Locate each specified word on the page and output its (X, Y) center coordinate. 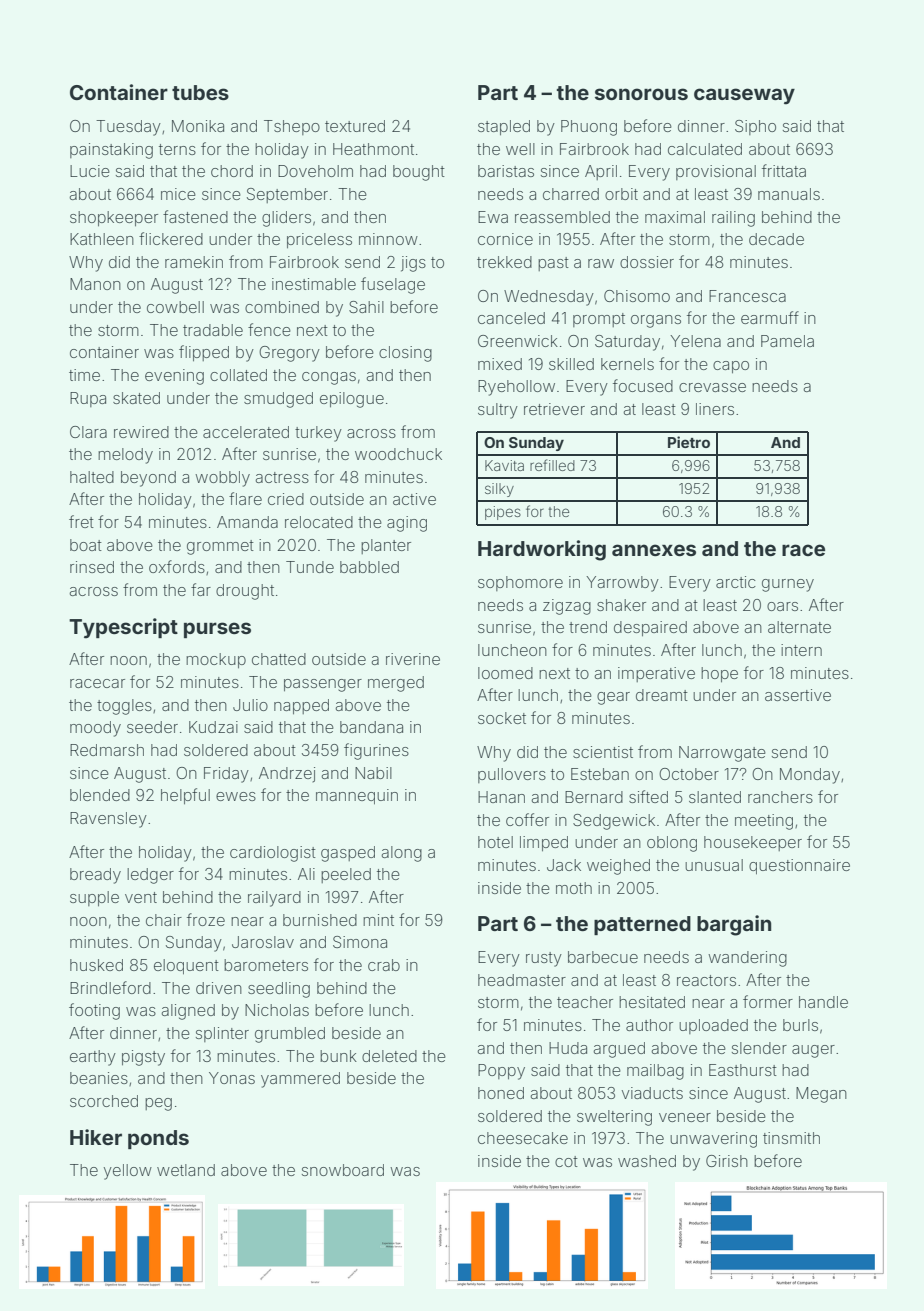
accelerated (246, 432)
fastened (195, 216)
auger (813, 1051)
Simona (360, 942)
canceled (511, 318)
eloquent (186, 966)
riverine (413, 659)
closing (405, 354)
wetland (186, 1170)
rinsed (92, 567)
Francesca (747, 296)
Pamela (787, 341)
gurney (788, 585)
